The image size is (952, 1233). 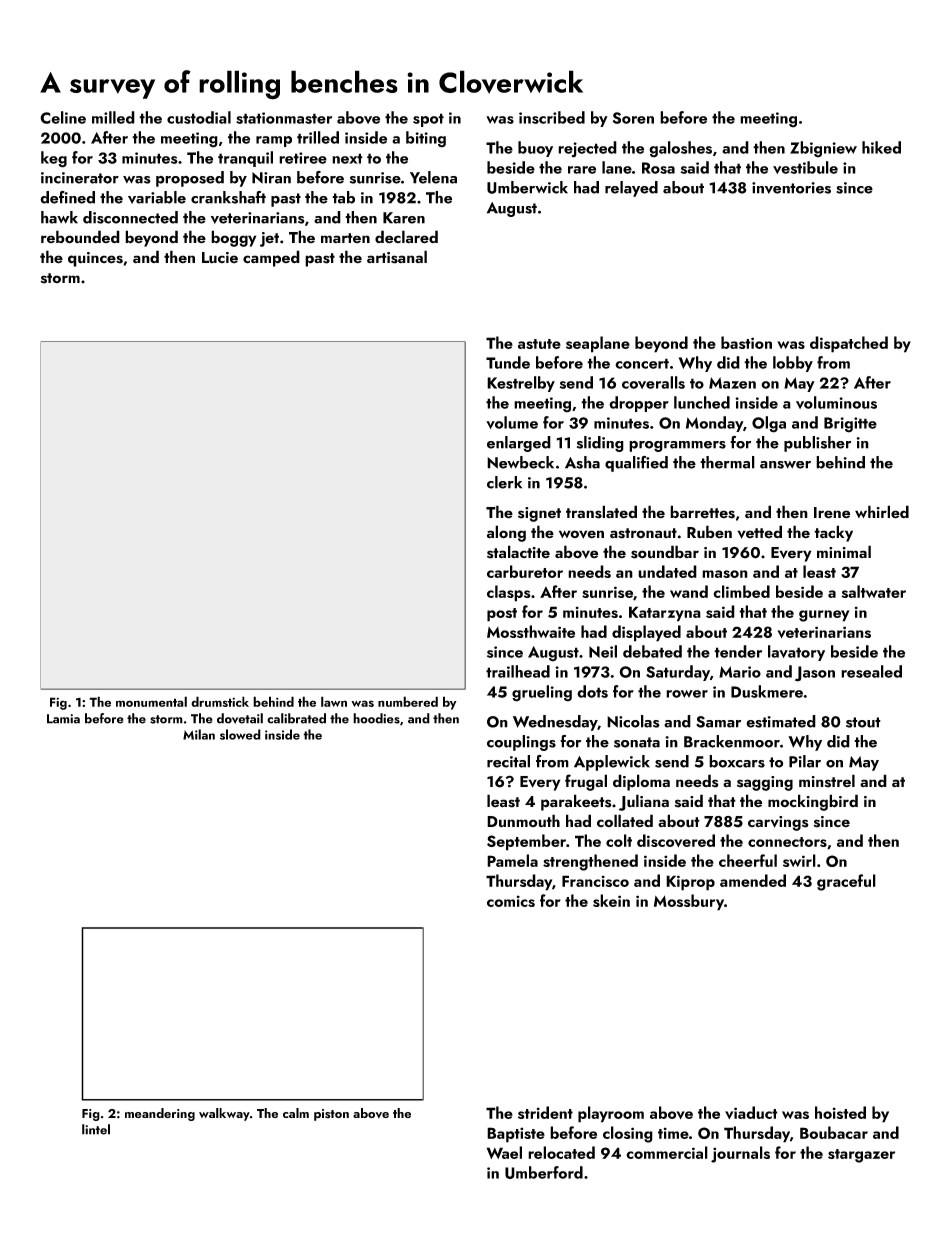 I want to click on hiked, so click(x=881, y=147).
